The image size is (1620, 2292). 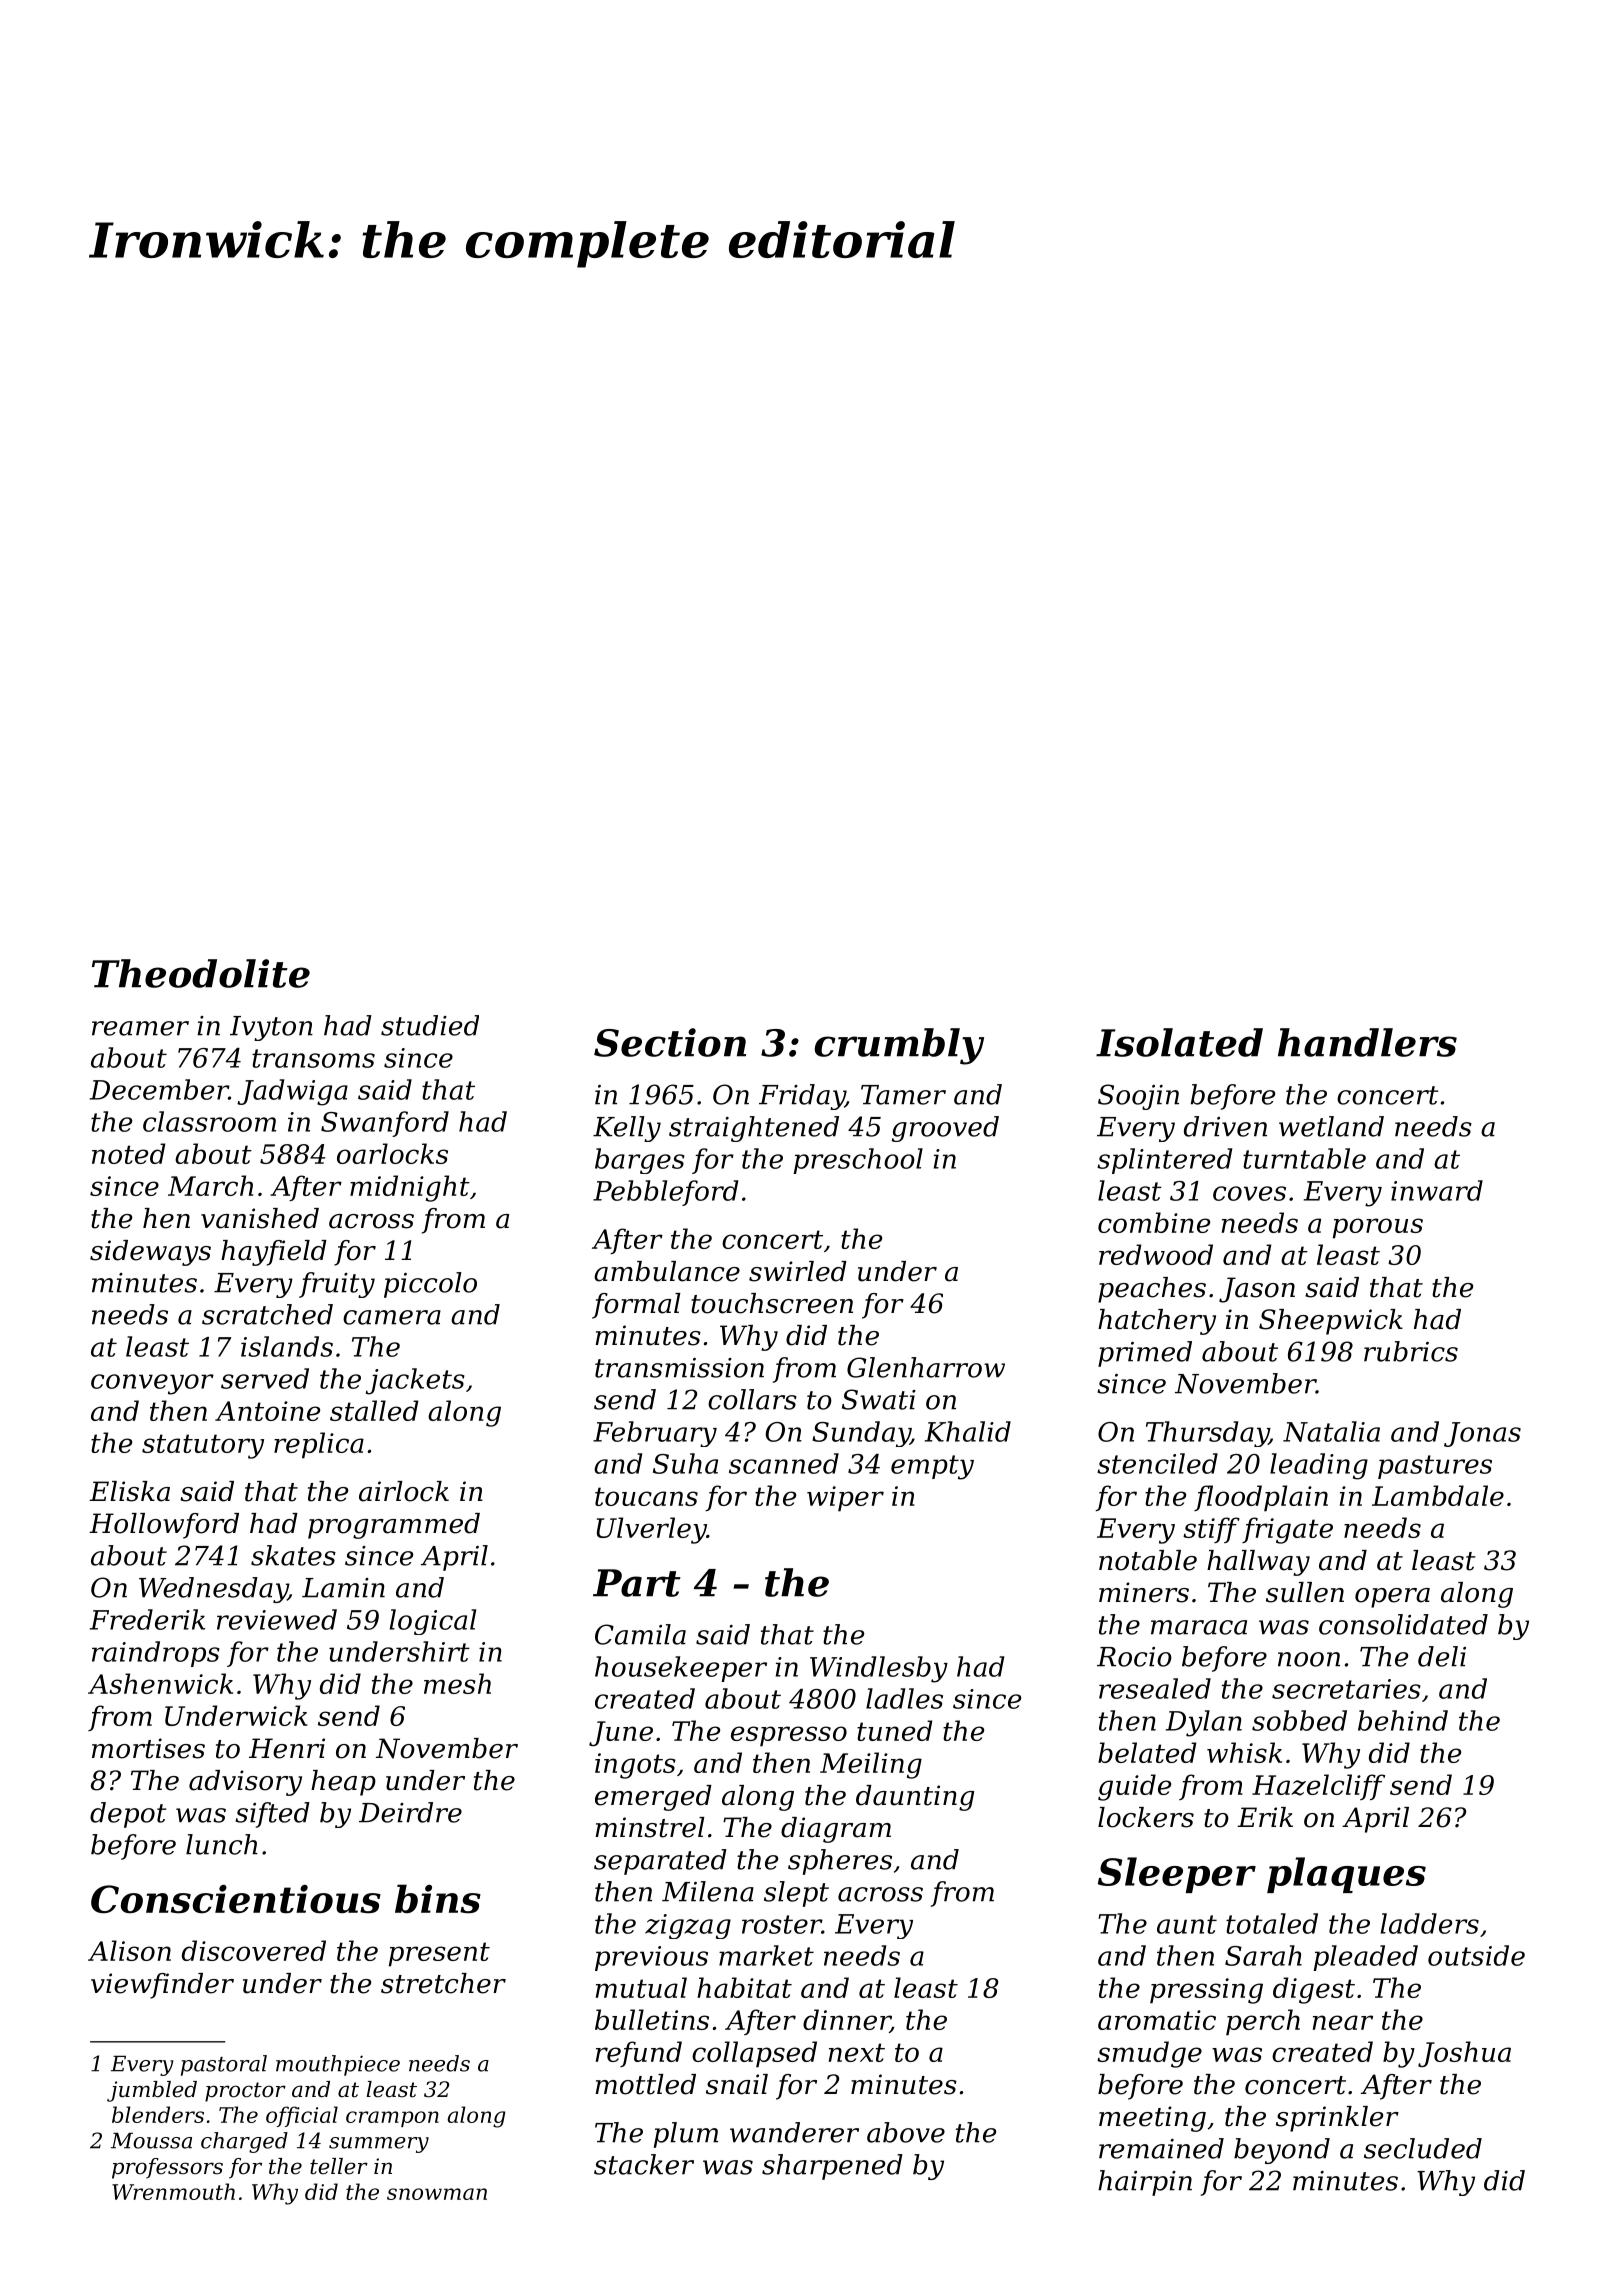 I want to click on Hazelcliff, so click(x=1318, y=1787).
